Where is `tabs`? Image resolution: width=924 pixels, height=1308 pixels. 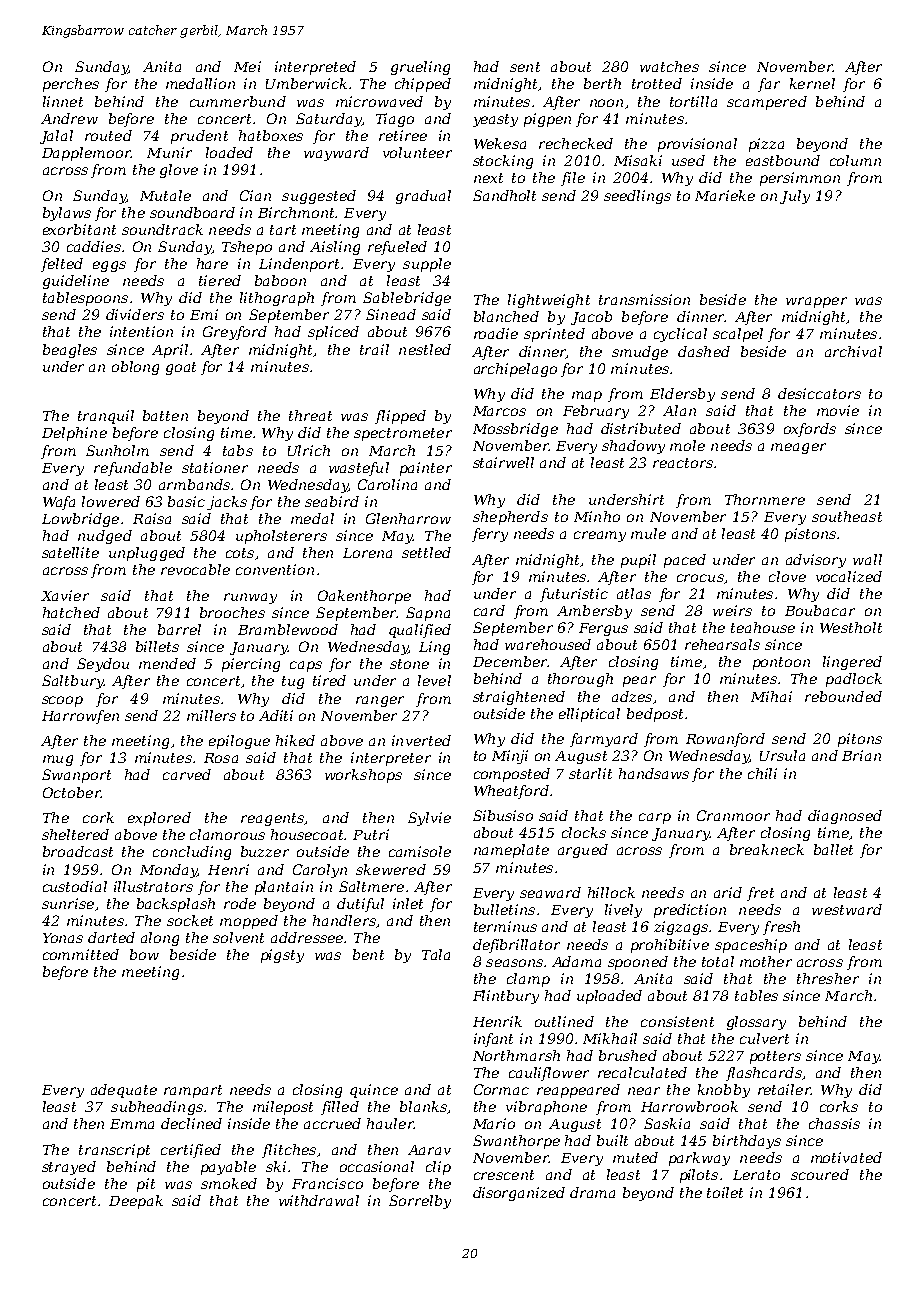 tabs is located at coordinates (238, 450).
